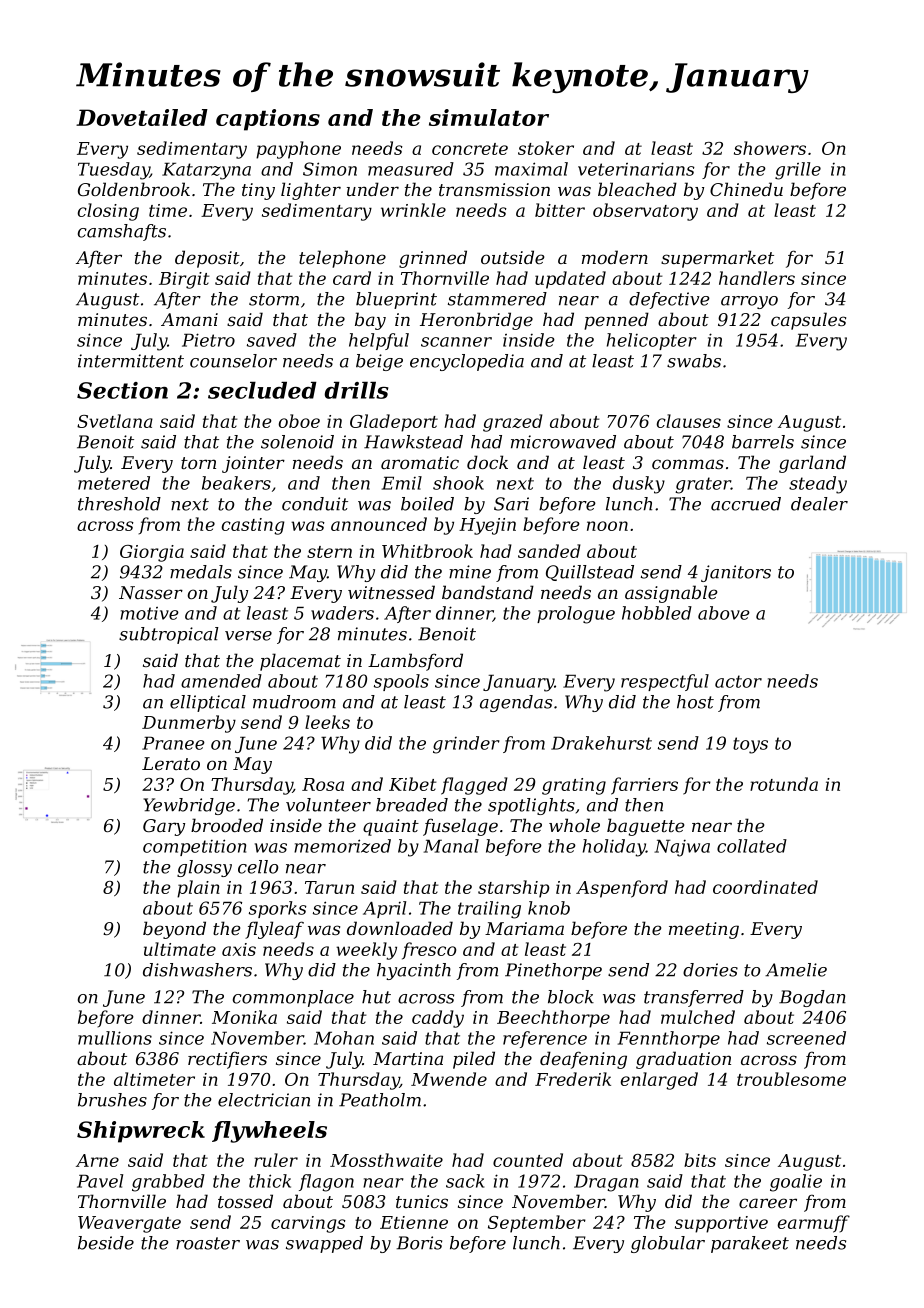 Image resolution: width=924 pixels, height=1308 pixels. Describe the element at coordinates (411, 169) in the screenshot. I see `measured` at that location.
